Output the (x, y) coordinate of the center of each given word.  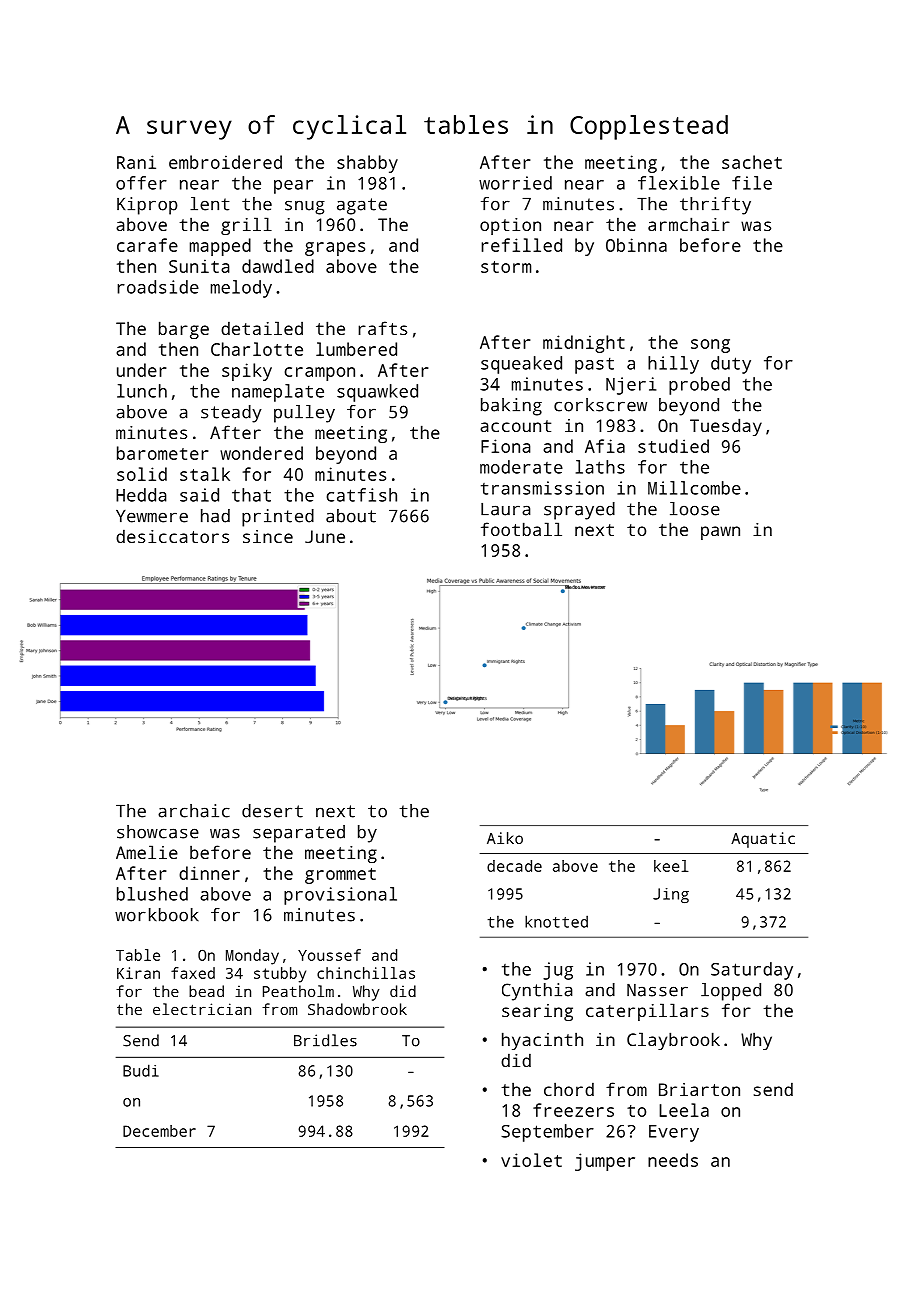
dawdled (278, 266)
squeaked (521, 365)
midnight (584, 344)
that (251, 495)
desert (272, 811)
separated (299, 834)
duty (731, 365)
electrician (202, 1009)
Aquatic (763, 840)
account (515, 426)
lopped (731, 992)
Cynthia (537, 992)
